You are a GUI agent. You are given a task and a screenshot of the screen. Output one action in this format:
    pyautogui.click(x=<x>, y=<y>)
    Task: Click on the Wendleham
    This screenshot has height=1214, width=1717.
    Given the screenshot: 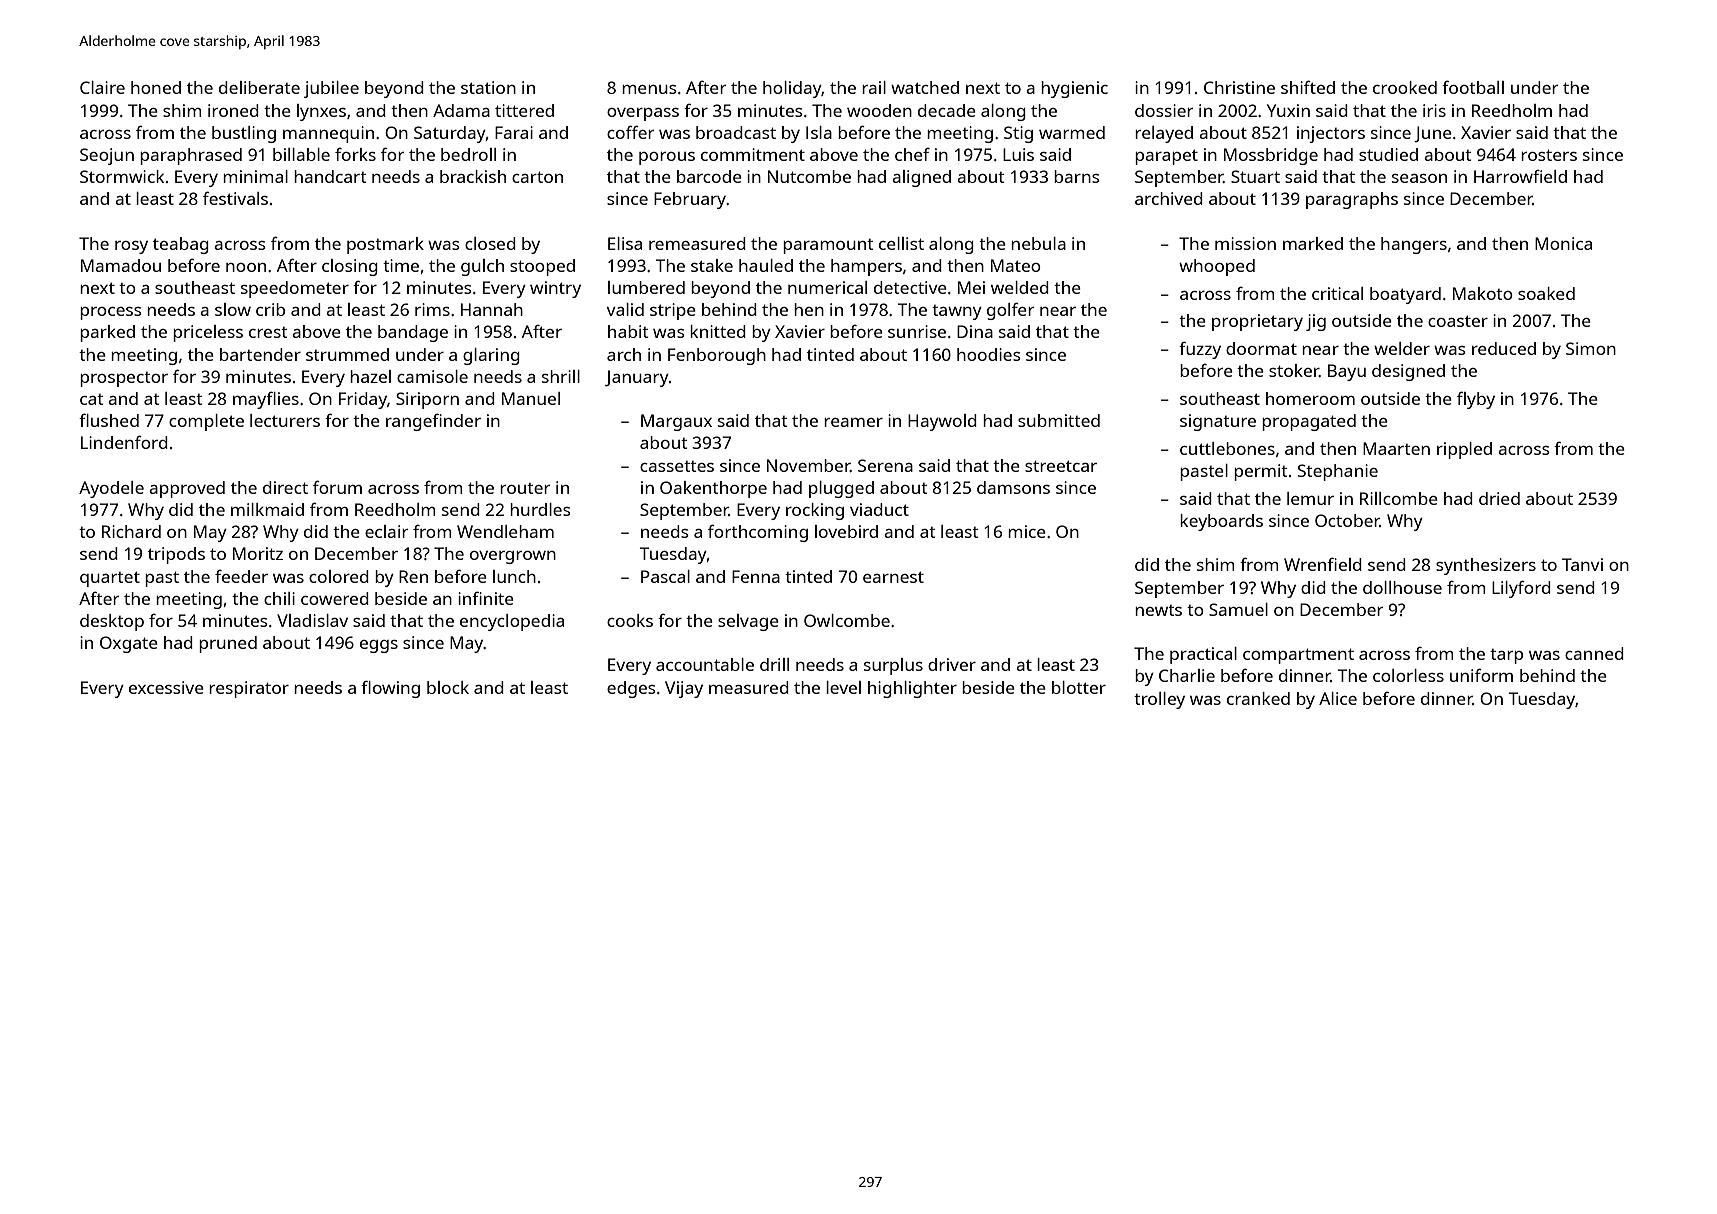 What is the action you would take?
    pyautogui.click(x=505, y=531)
